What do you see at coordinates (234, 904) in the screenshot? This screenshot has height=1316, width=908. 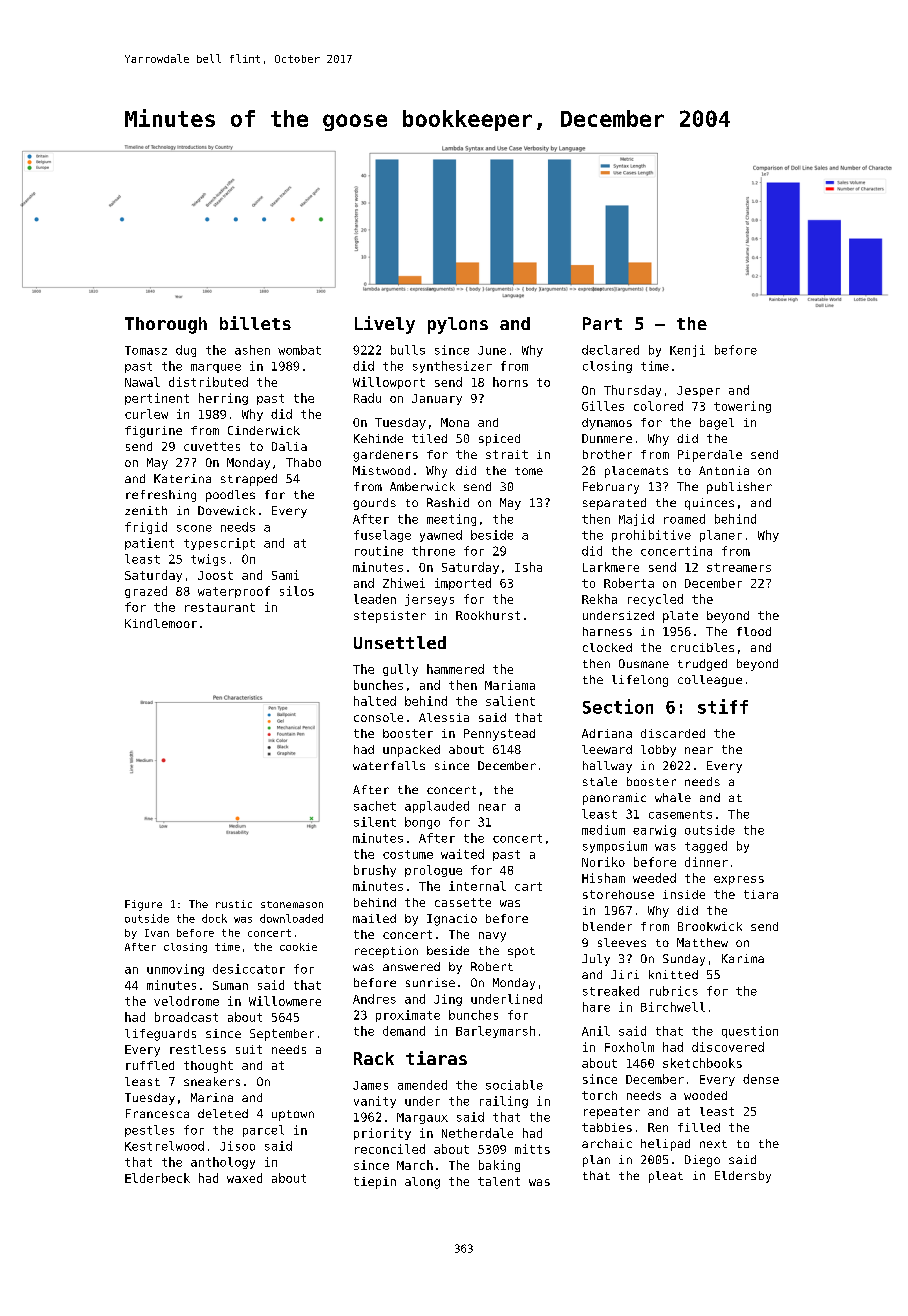 I see `rustic` at bounding box center [234, 904].
